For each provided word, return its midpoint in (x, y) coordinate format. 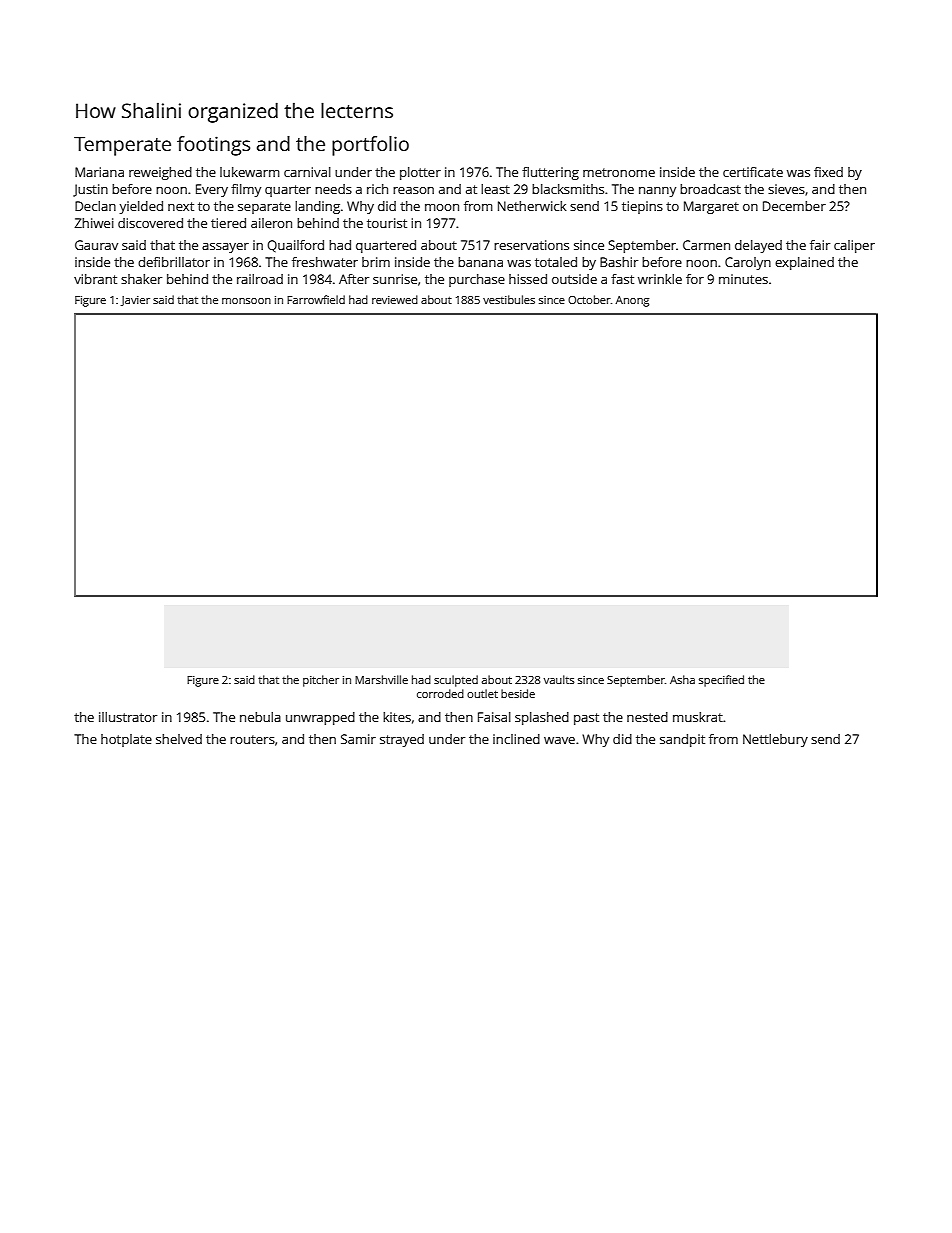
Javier (135, 301)
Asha (682, 679)
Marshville (381, 679)
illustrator (128, 717)
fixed (828, 172)
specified (721, 681)
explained (804, 263)
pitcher (321, 681)
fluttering (550, 173)
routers (252, 739)
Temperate (122, 146)
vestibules (509, 299)
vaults (559, 679)
